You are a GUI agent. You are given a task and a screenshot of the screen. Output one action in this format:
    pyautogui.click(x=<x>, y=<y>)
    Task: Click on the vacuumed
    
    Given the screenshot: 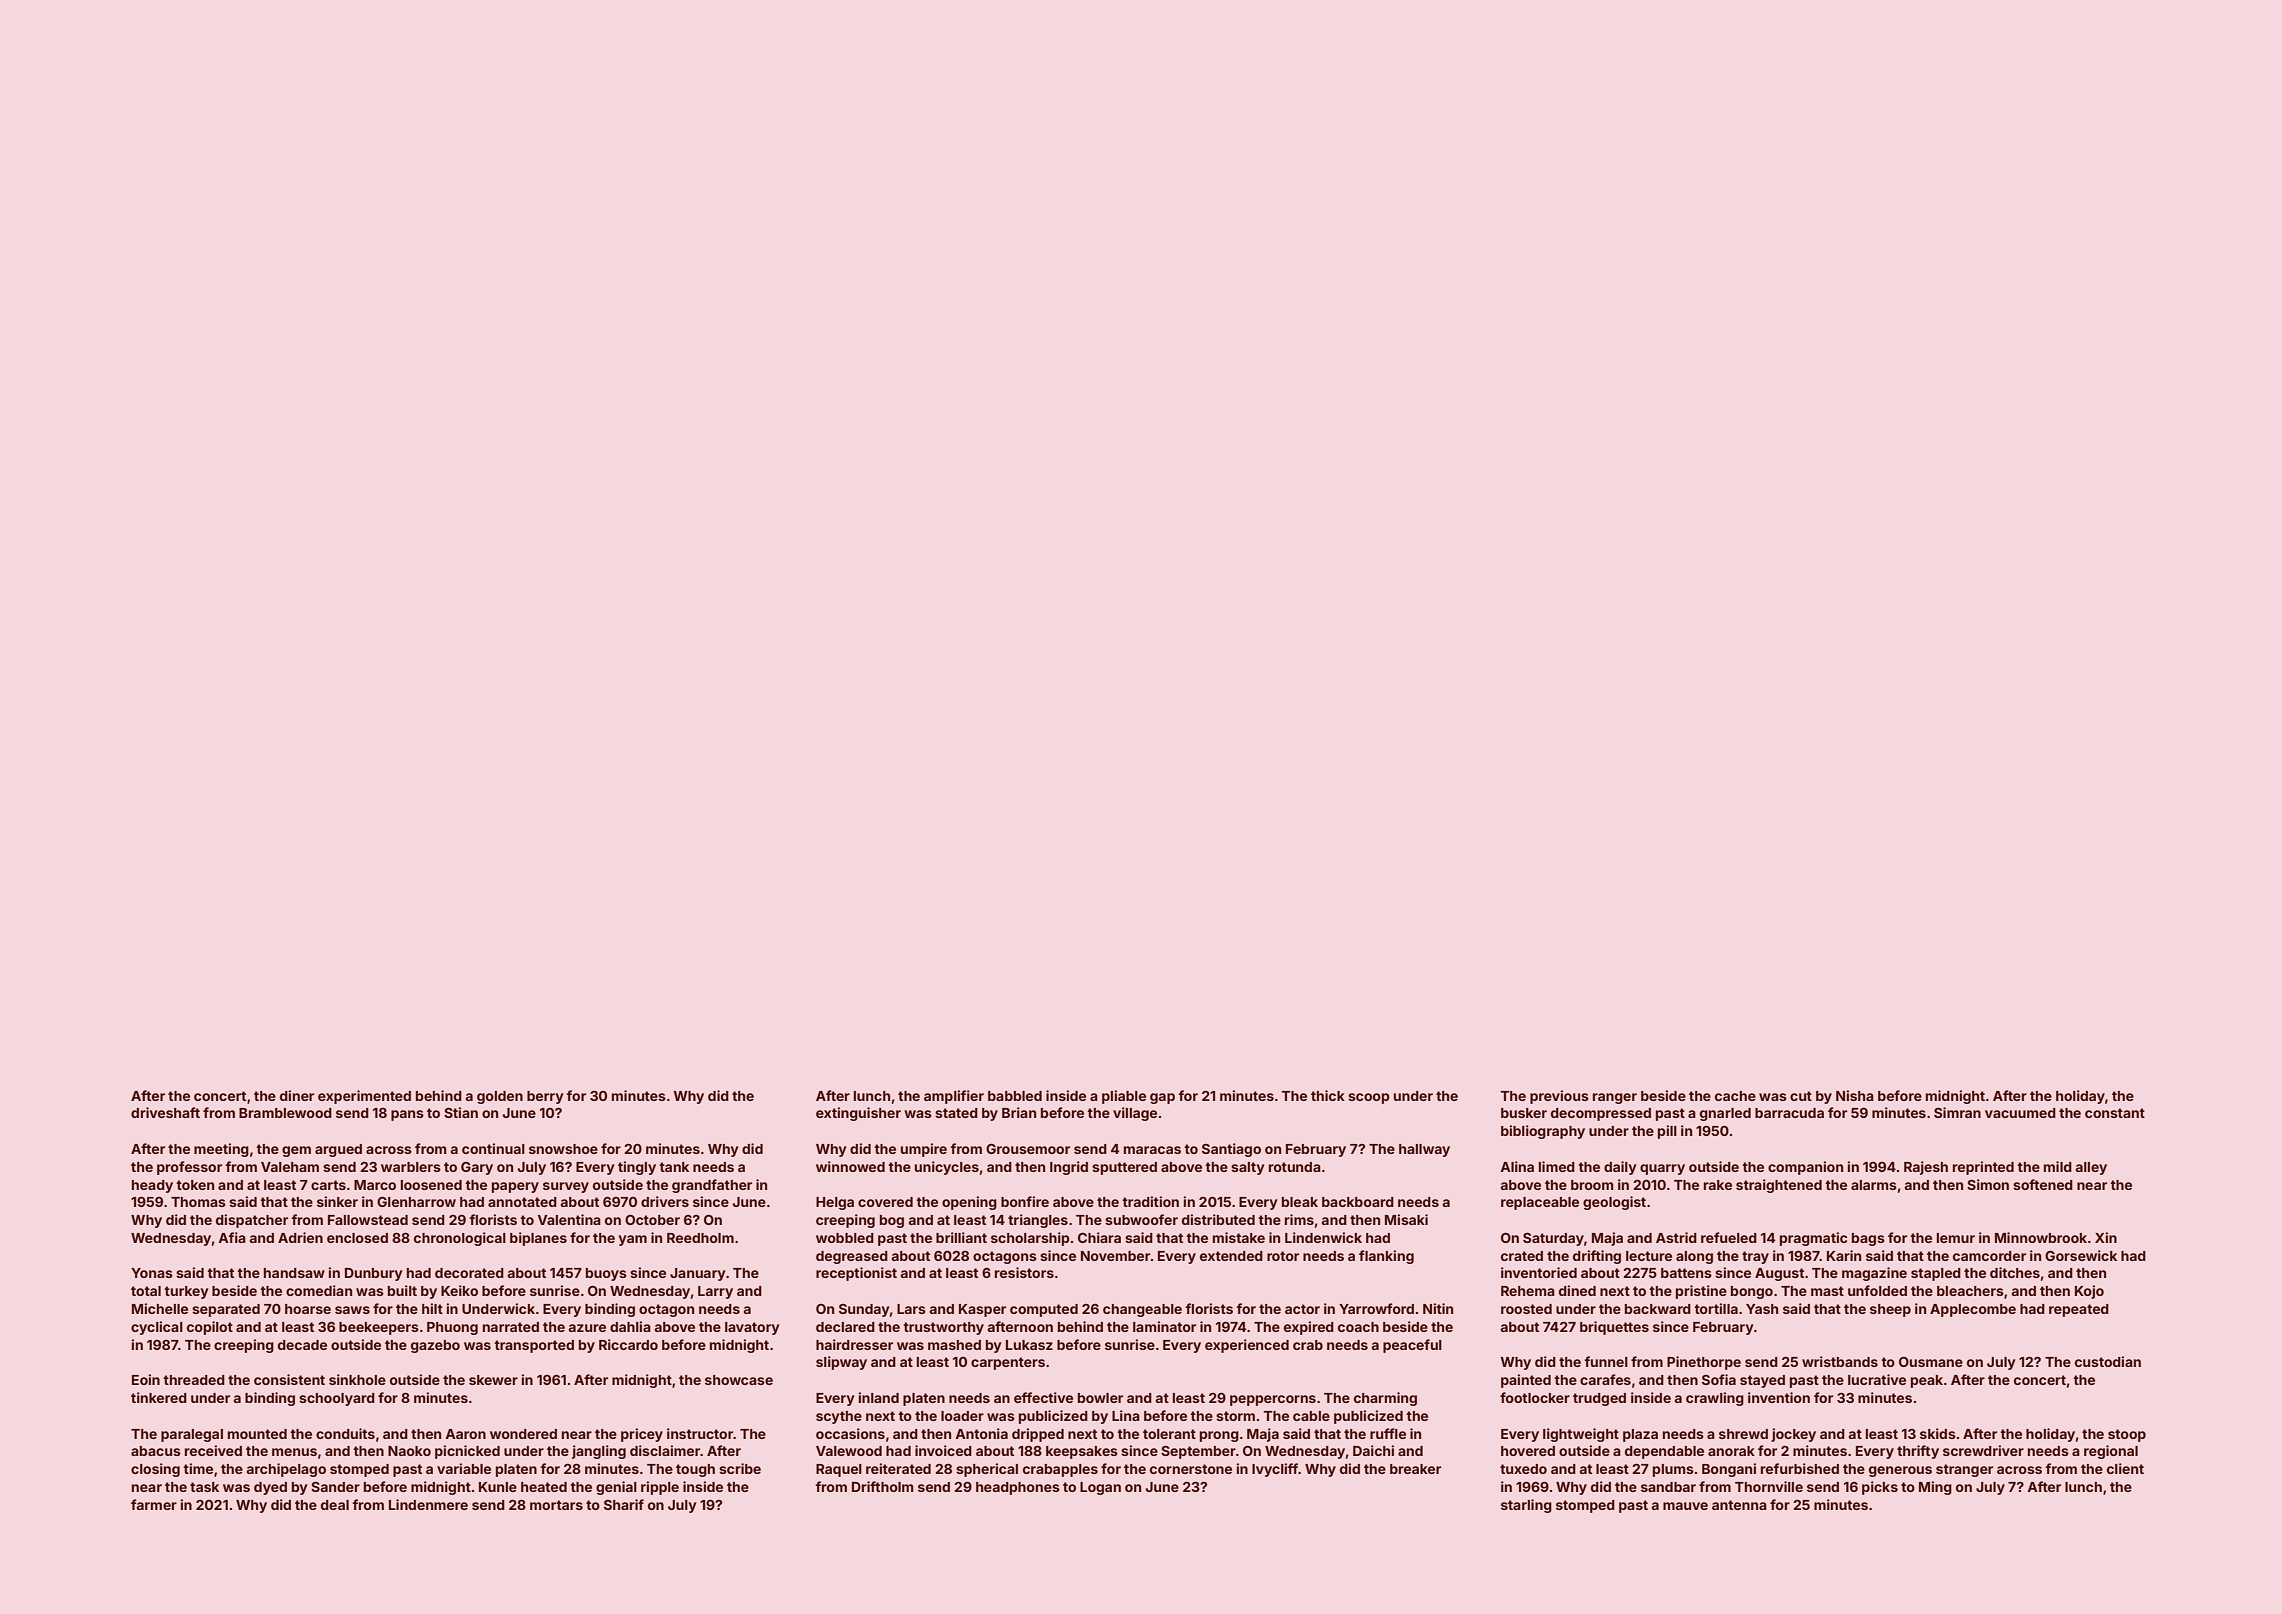 What is the action you would take?
    pyautogui.click(x=2020, y=1113)
